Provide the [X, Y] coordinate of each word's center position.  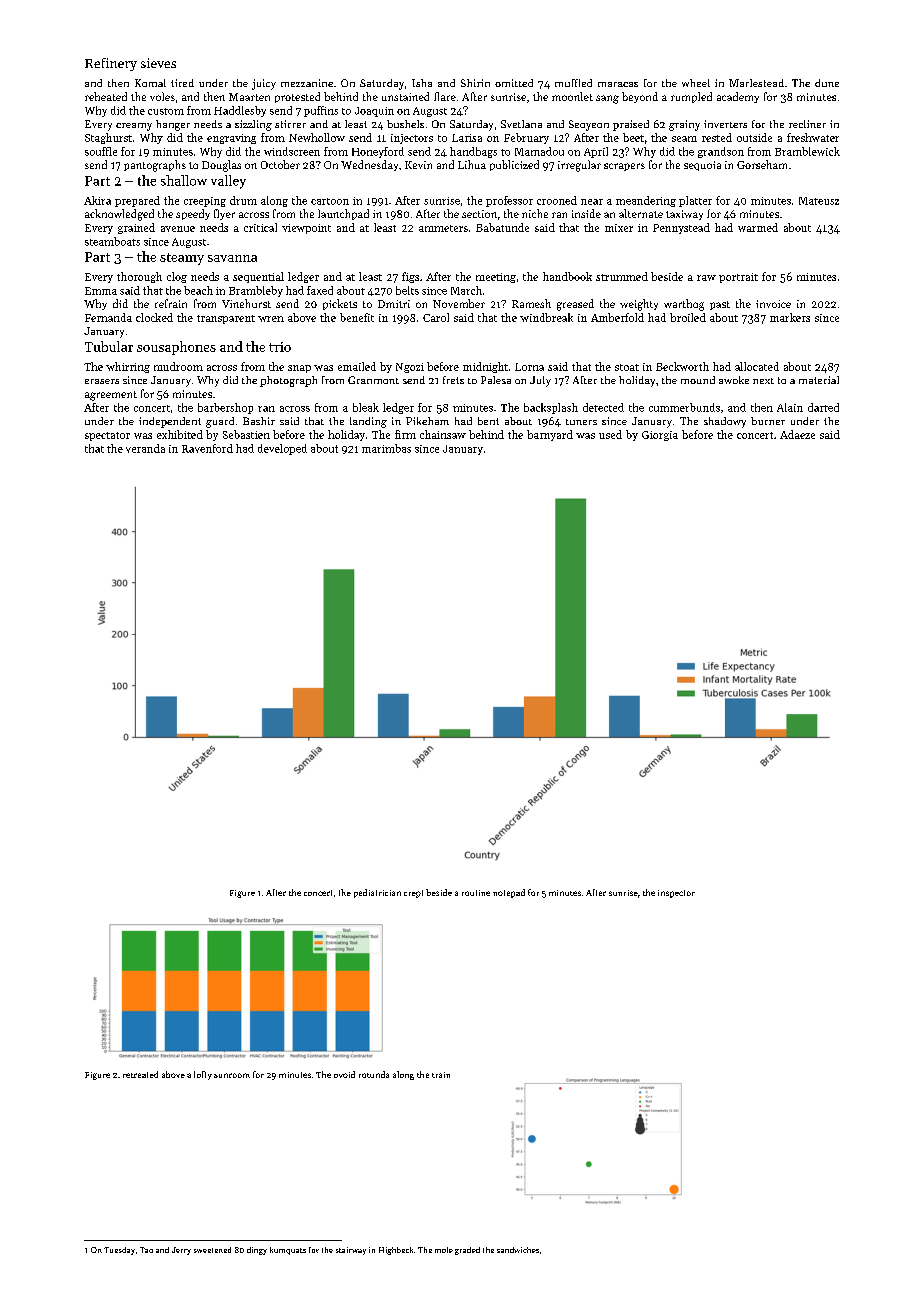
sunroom [232, 1075]
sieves [158, 63]
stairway [351, 1251]
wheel [696, 83]
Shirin [475, 83]
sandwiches [518, 1250]
